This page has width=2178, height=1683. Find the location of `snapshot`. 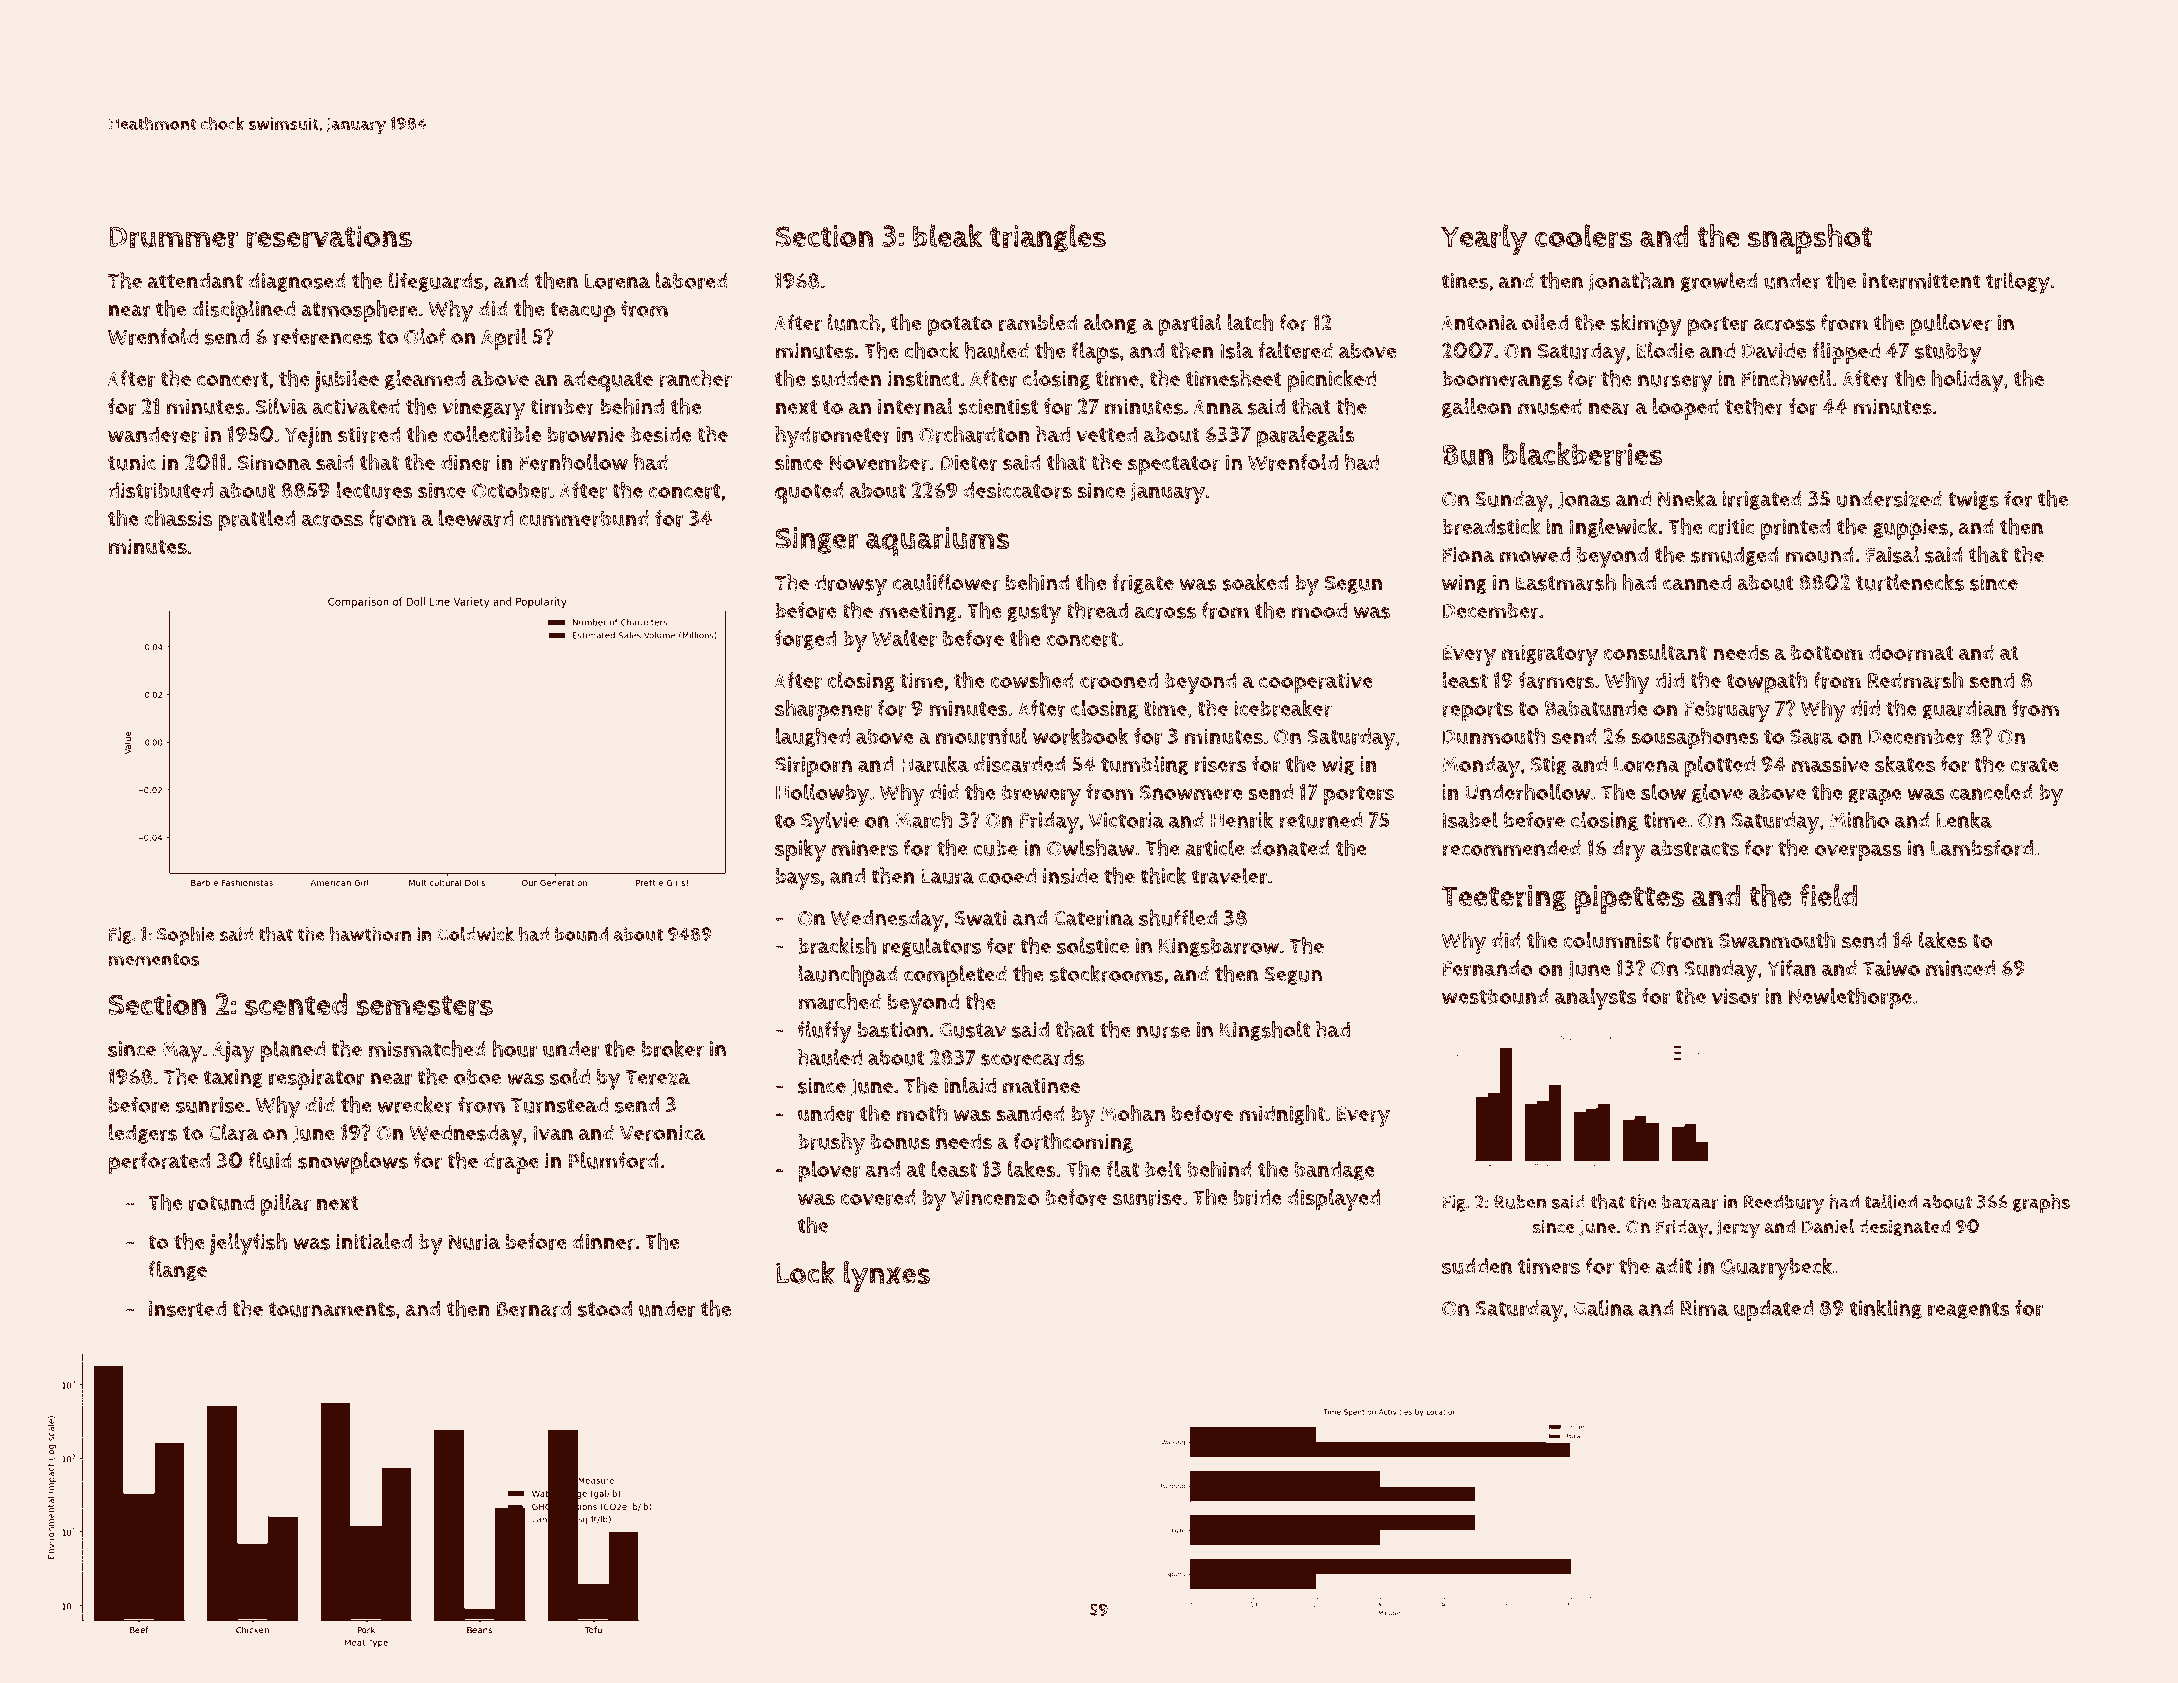

snapshot is located at coordinates (1810, 239).
